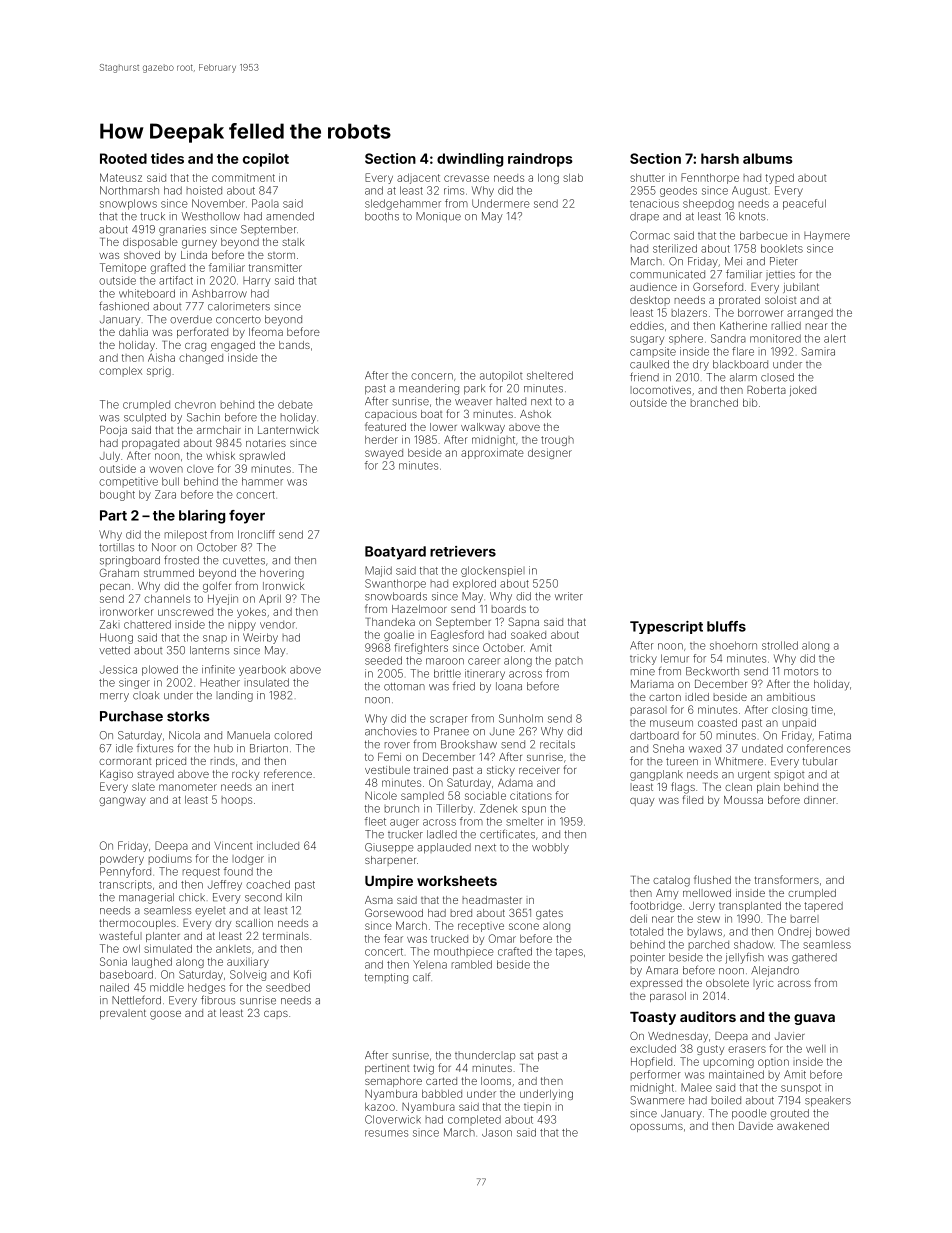 The height and width of the document is (1233, 952). What do you see at coordinates (497, 1132) in the document?
I see `Jason` at bounding box center [497, 1132].
